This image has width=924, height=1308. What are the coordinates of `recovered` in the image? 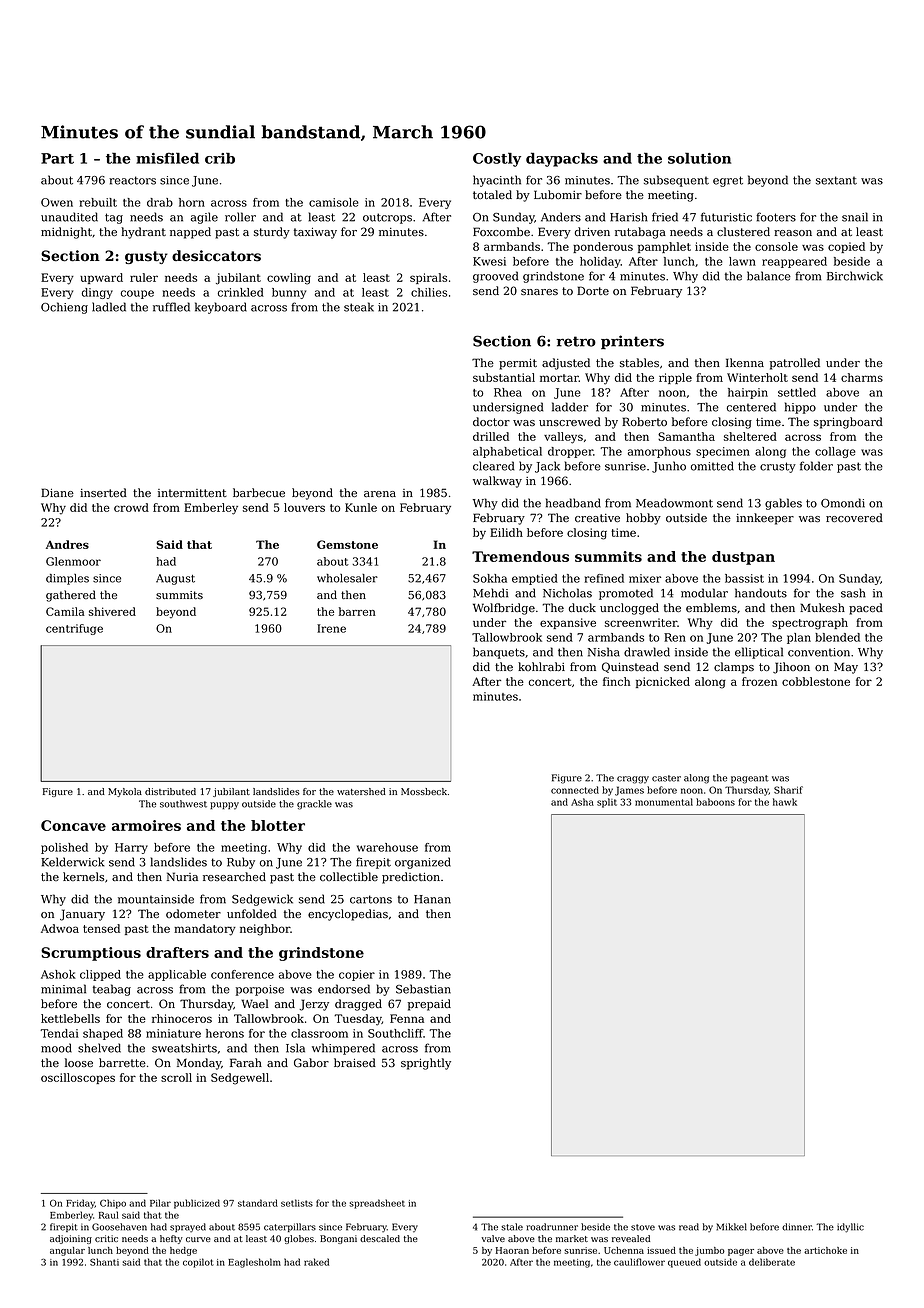 It's located at (854, 517).
